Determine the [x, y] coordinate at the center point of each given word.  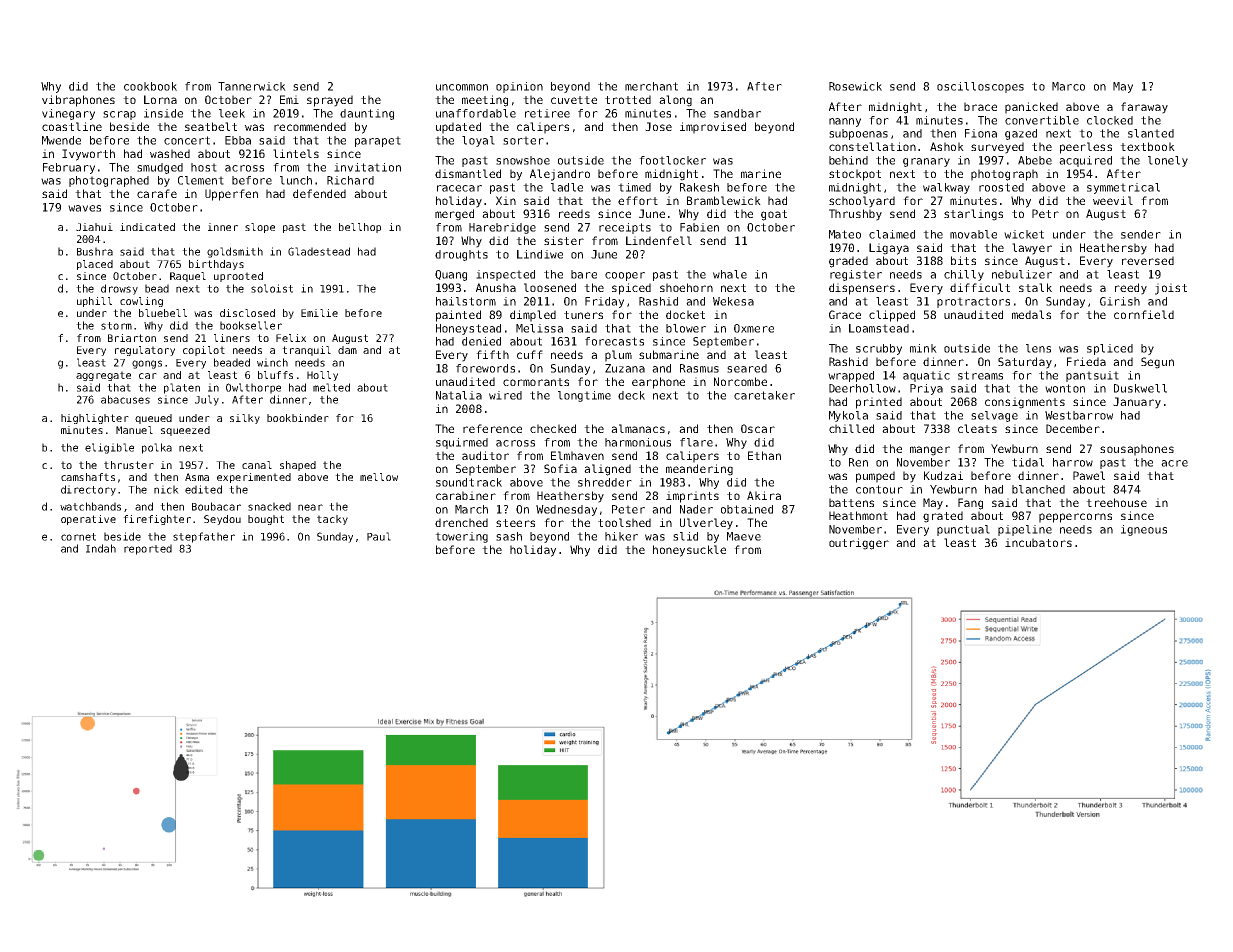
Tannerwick [252, 86]
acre [1174, 463]
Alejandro [560, 175]
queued [153, 419]
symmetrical [1123, 188]
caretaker [764, 395]
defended [319, 193]
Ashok [947, 146]
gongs [147, 364]
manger [930, 451]
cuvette [574, 100]
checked [553, 428]
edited [203, 489]
